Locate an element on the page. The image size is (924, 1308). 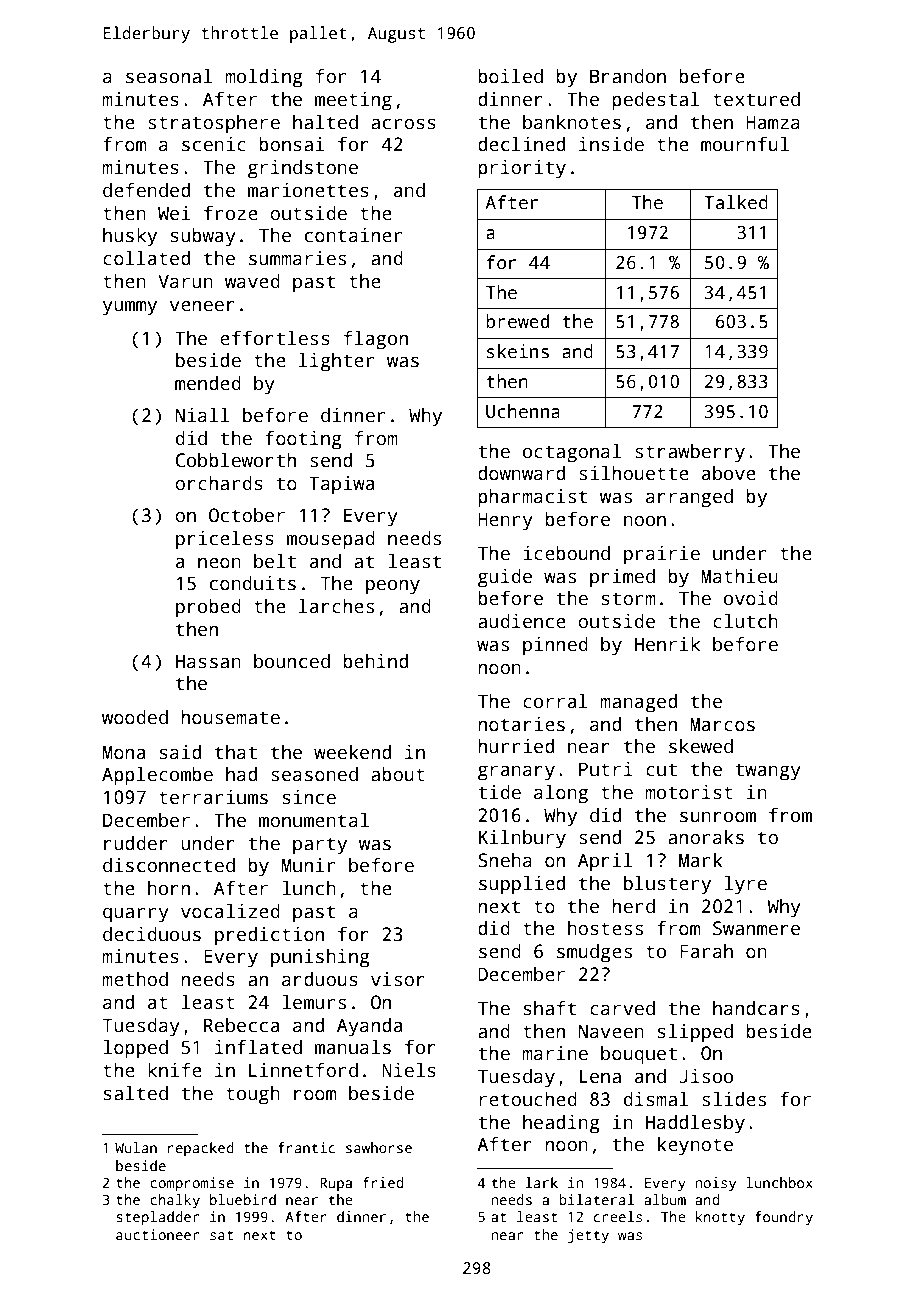
skeins is located at coordinates (518, 351).
